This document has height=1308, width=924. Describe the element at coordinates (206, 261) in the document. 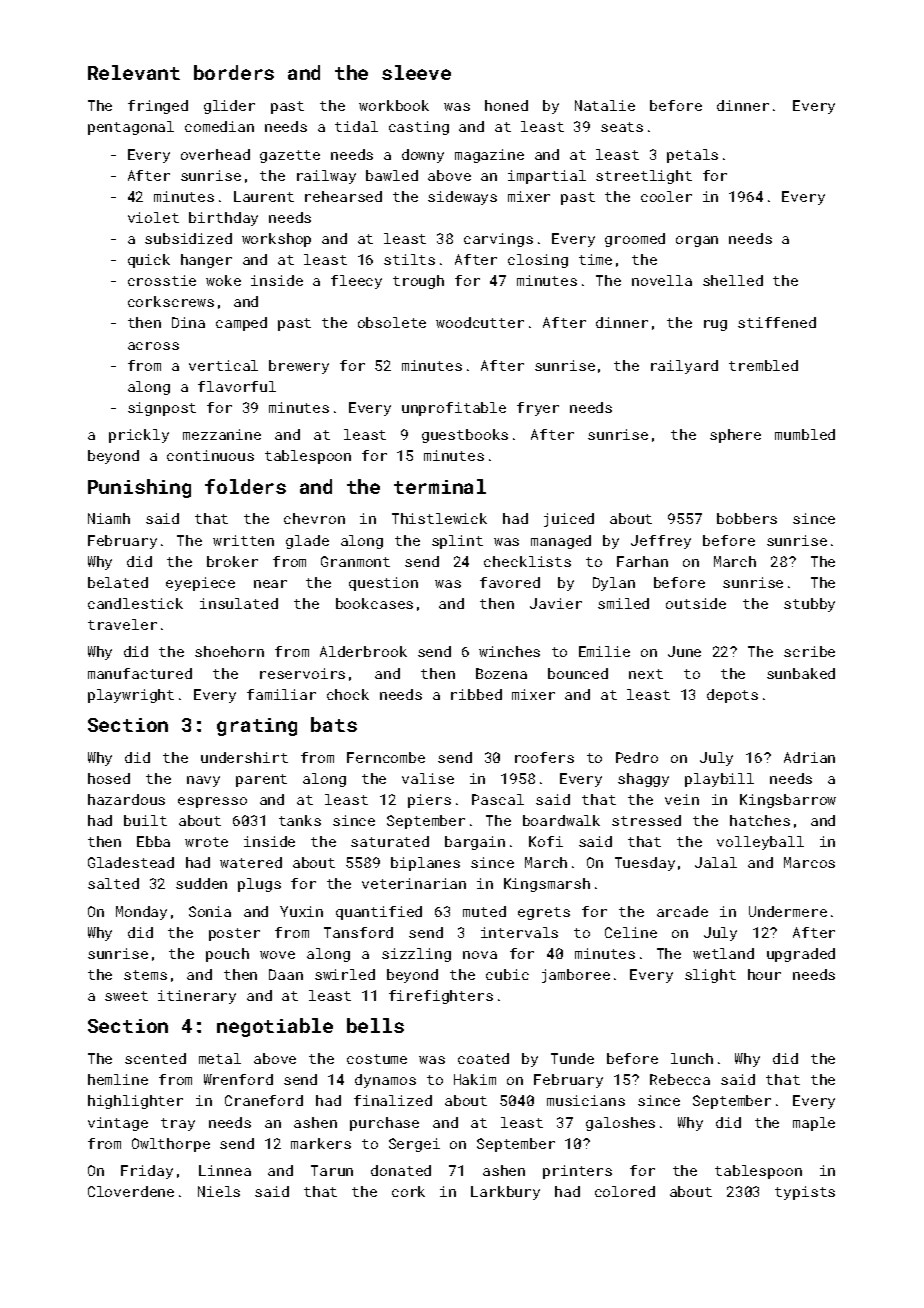

I see `hanger` at that location.
